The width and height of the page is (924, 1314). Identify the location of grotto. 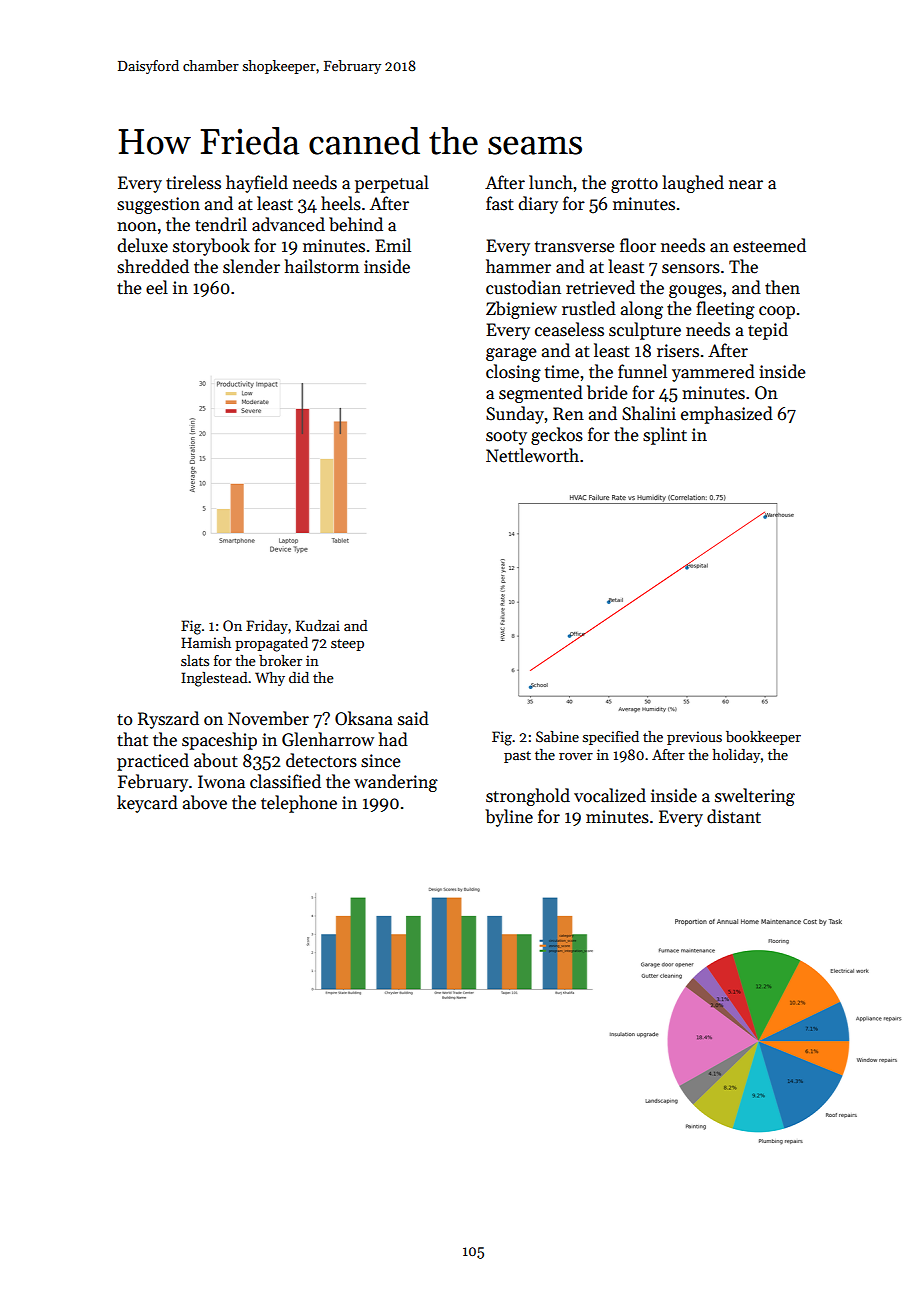
(634, 185).
